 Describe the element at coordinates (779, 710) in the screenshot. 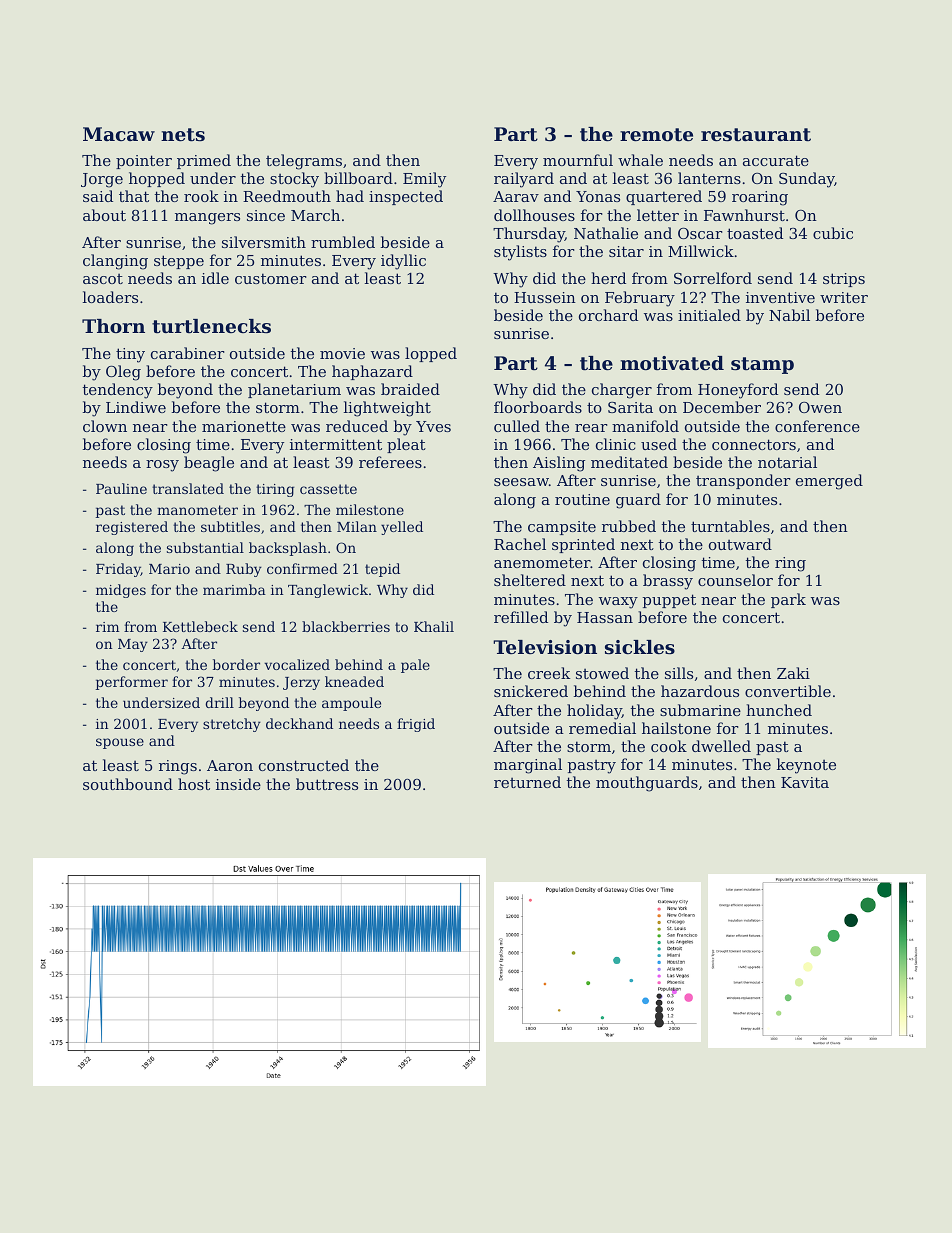

I see `hunched` at that location.
